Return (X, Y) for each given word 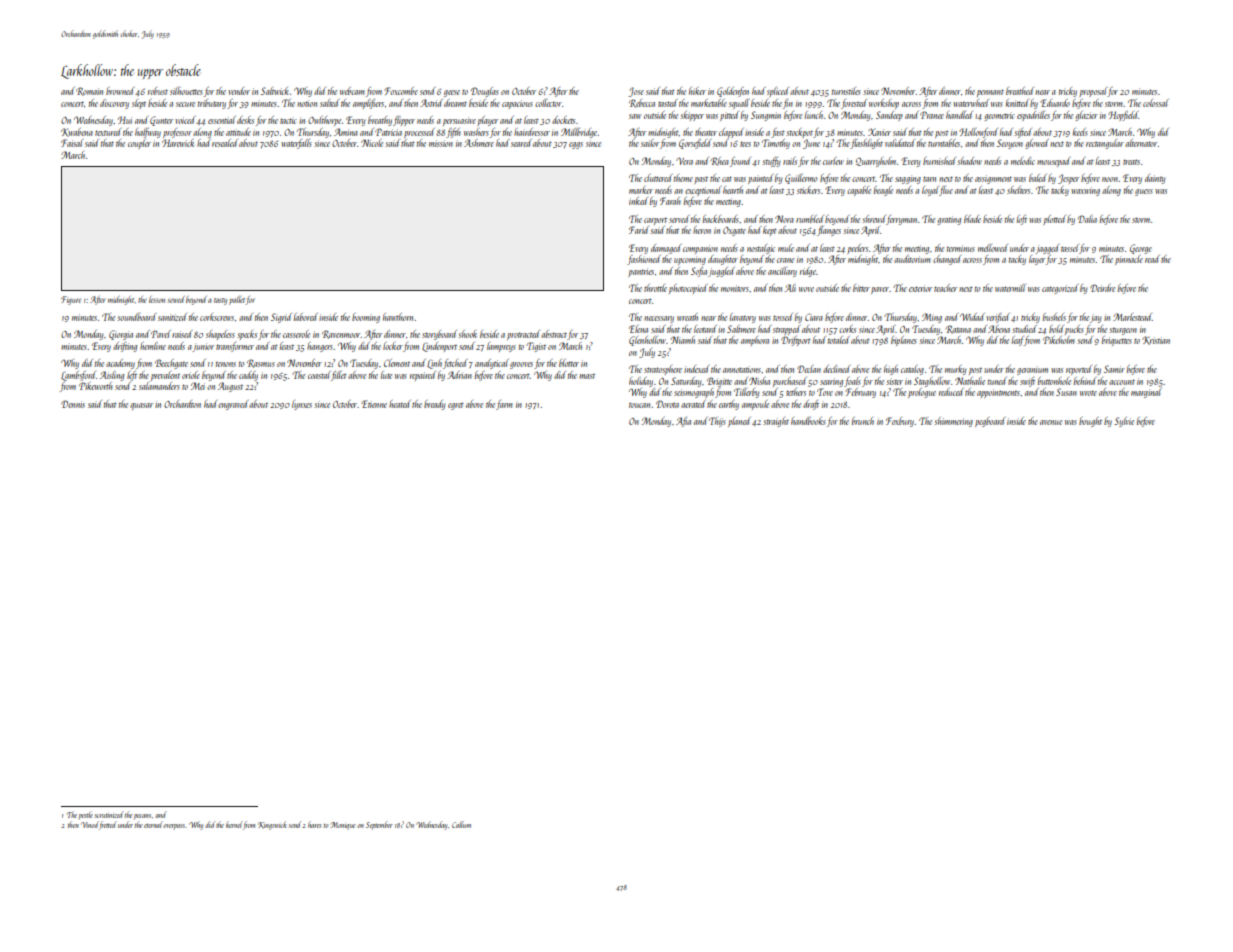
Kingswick (272, 825)
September (379, 825)
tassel (1070, 248)
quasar (141, 406)
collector (548, 103)
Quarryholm (876, 162)
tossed (783, 317)
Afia (683, 422)
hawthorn (398, 317)
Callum (461, 824)
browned (120, 91)
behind (1085, 381)
